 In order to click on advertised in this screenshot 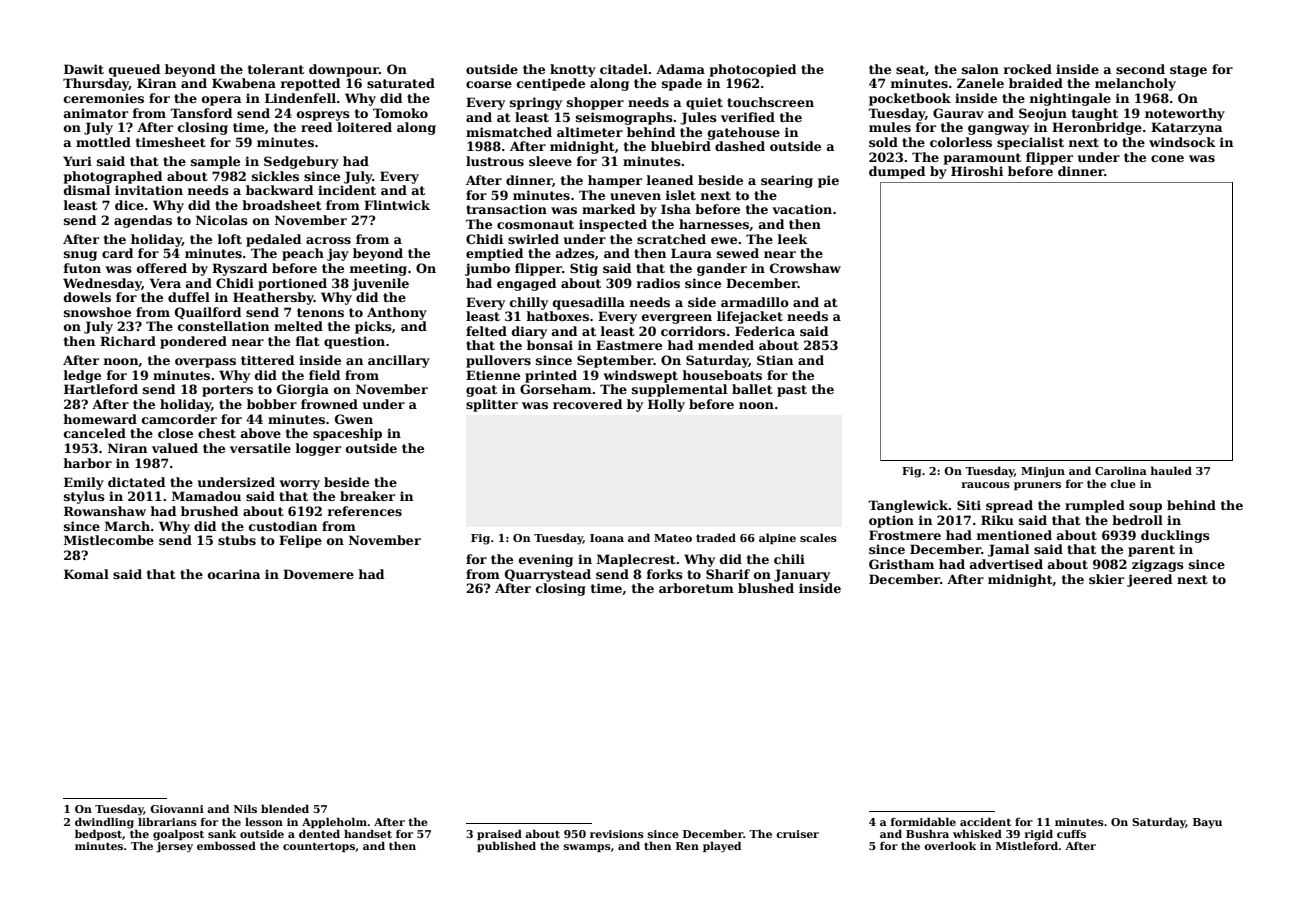, I will do `click(1006, 564)`.
